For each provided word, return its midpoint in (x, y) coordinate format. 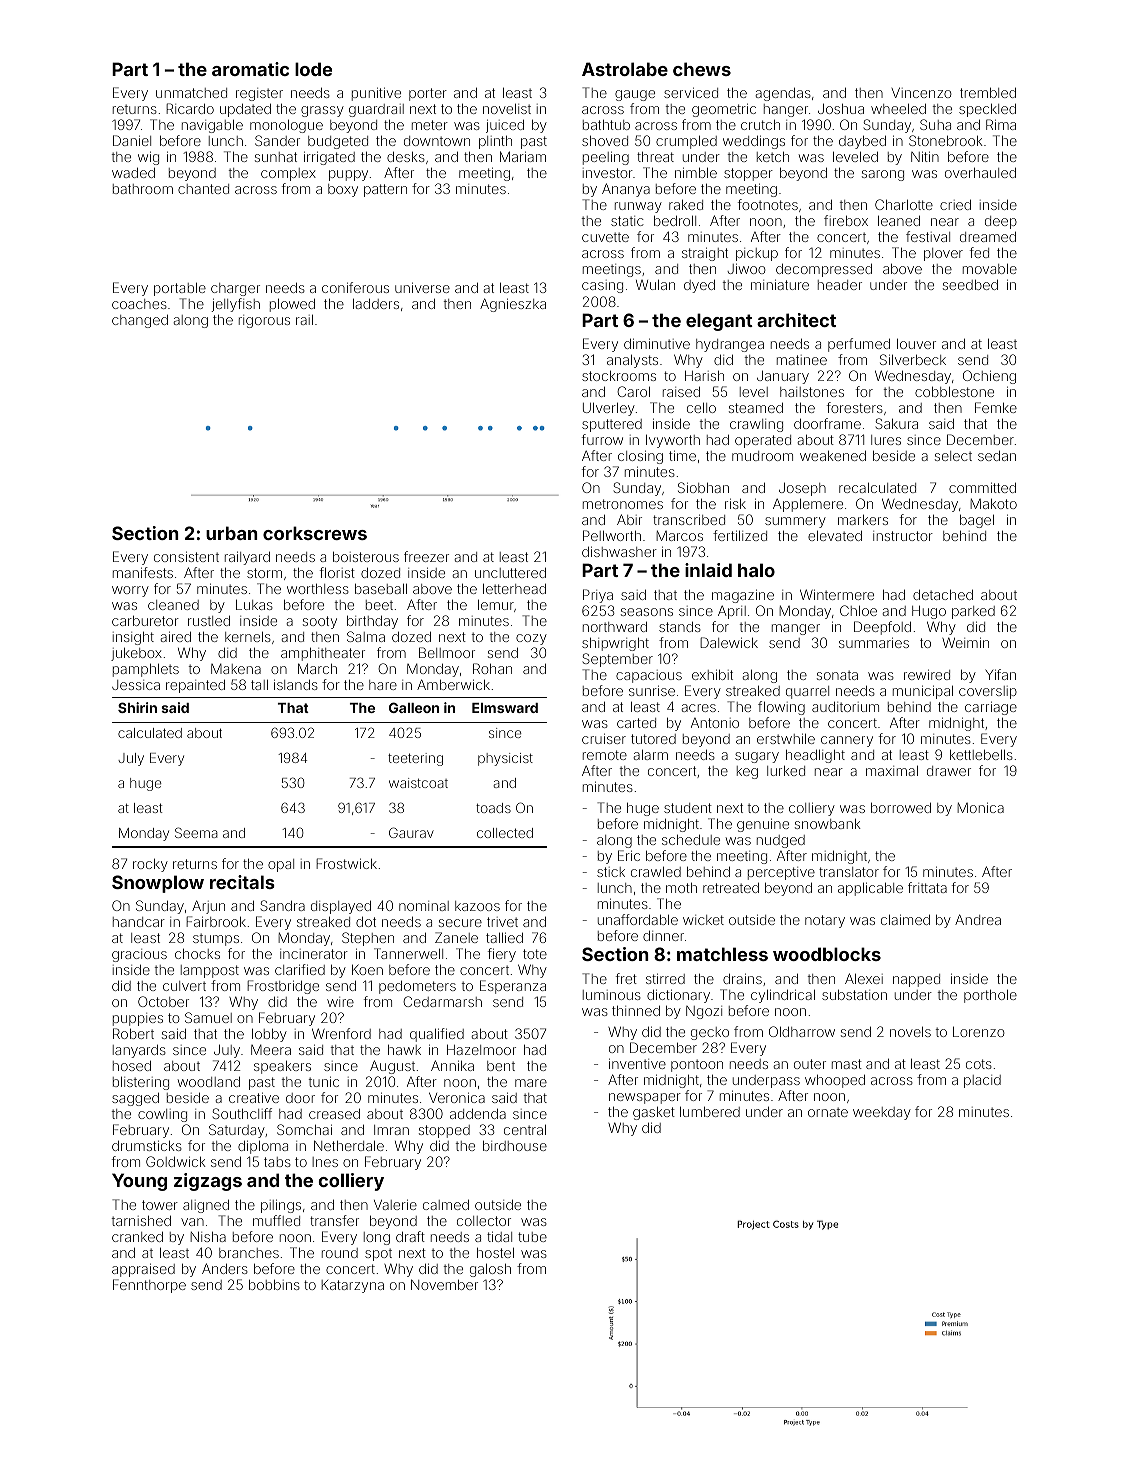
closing (640, 457)
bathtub (606, 125)
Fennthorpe (149, 1286)
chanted (203, 189)
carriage (991, 708)
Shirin (137, 707)
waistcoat (418, 783)
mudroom (762, 456)
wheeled (898, 109)
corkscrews (315, 533)
